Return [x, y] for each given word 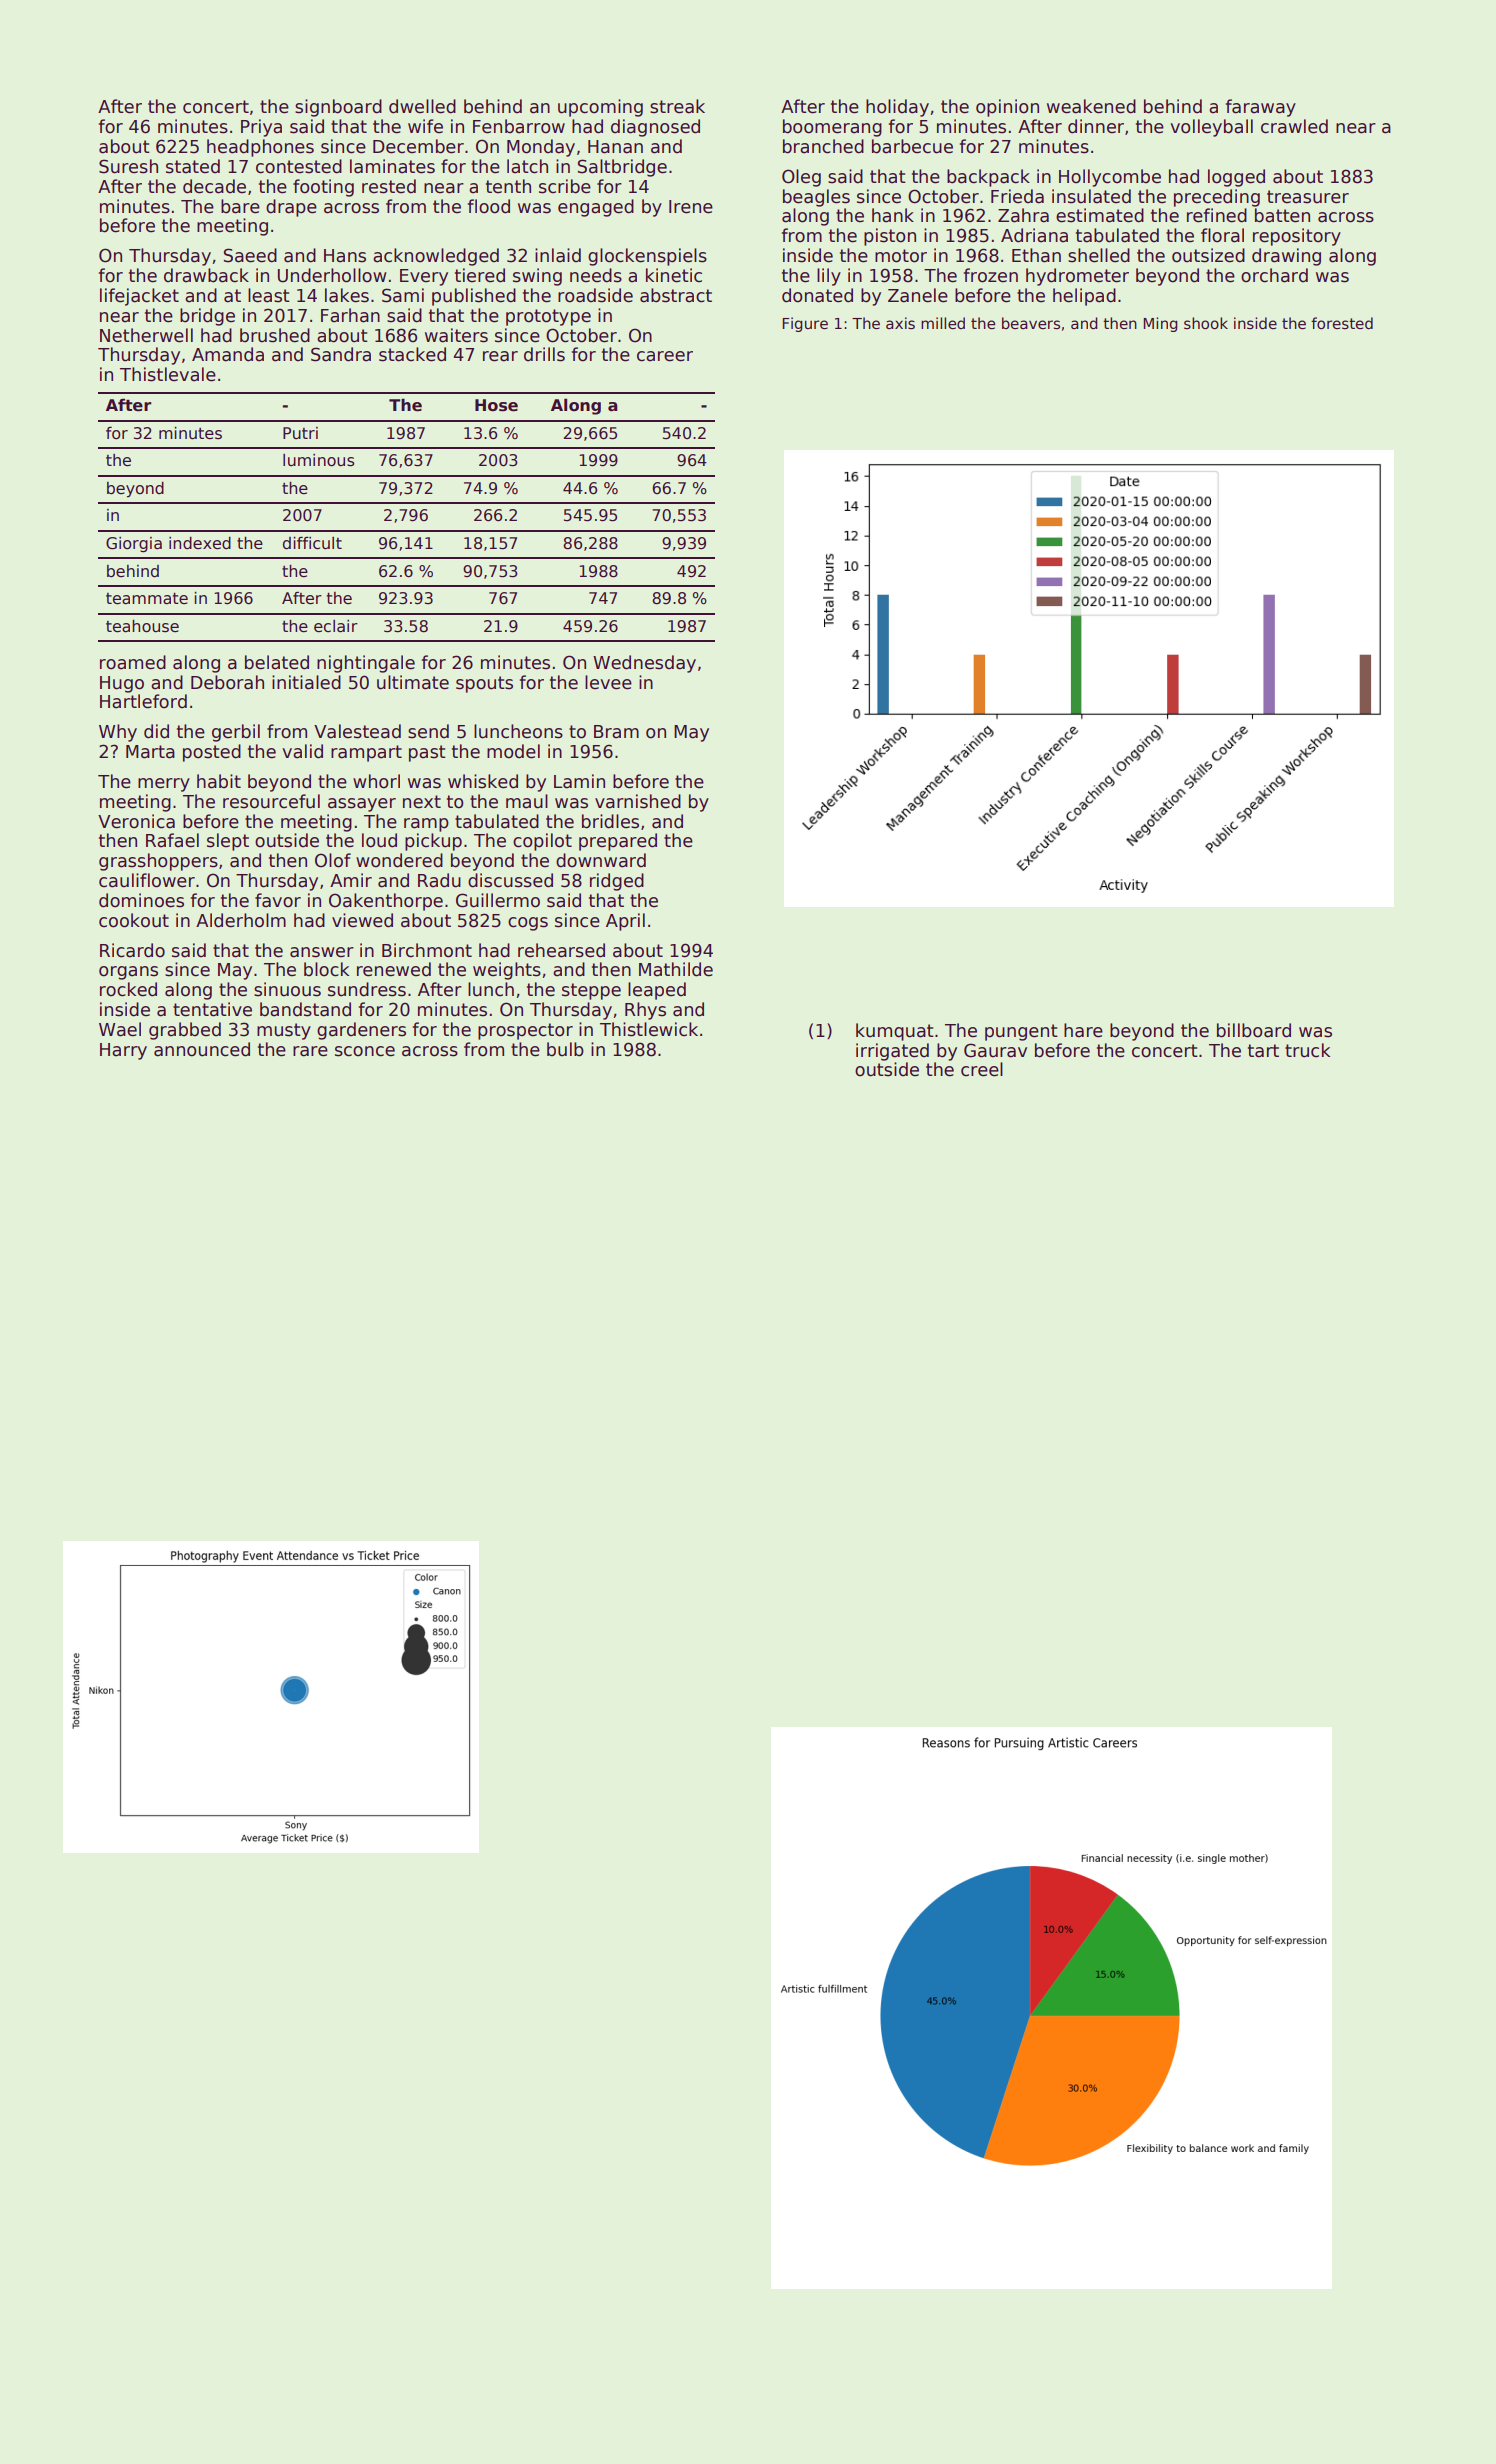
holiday [897, 108]
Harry [123, 1051]
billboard [1254, 1030]
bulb [565, 1049]
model [513, 751]
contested [299, 166]
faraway [1261, 108]
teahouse [142, 626]
